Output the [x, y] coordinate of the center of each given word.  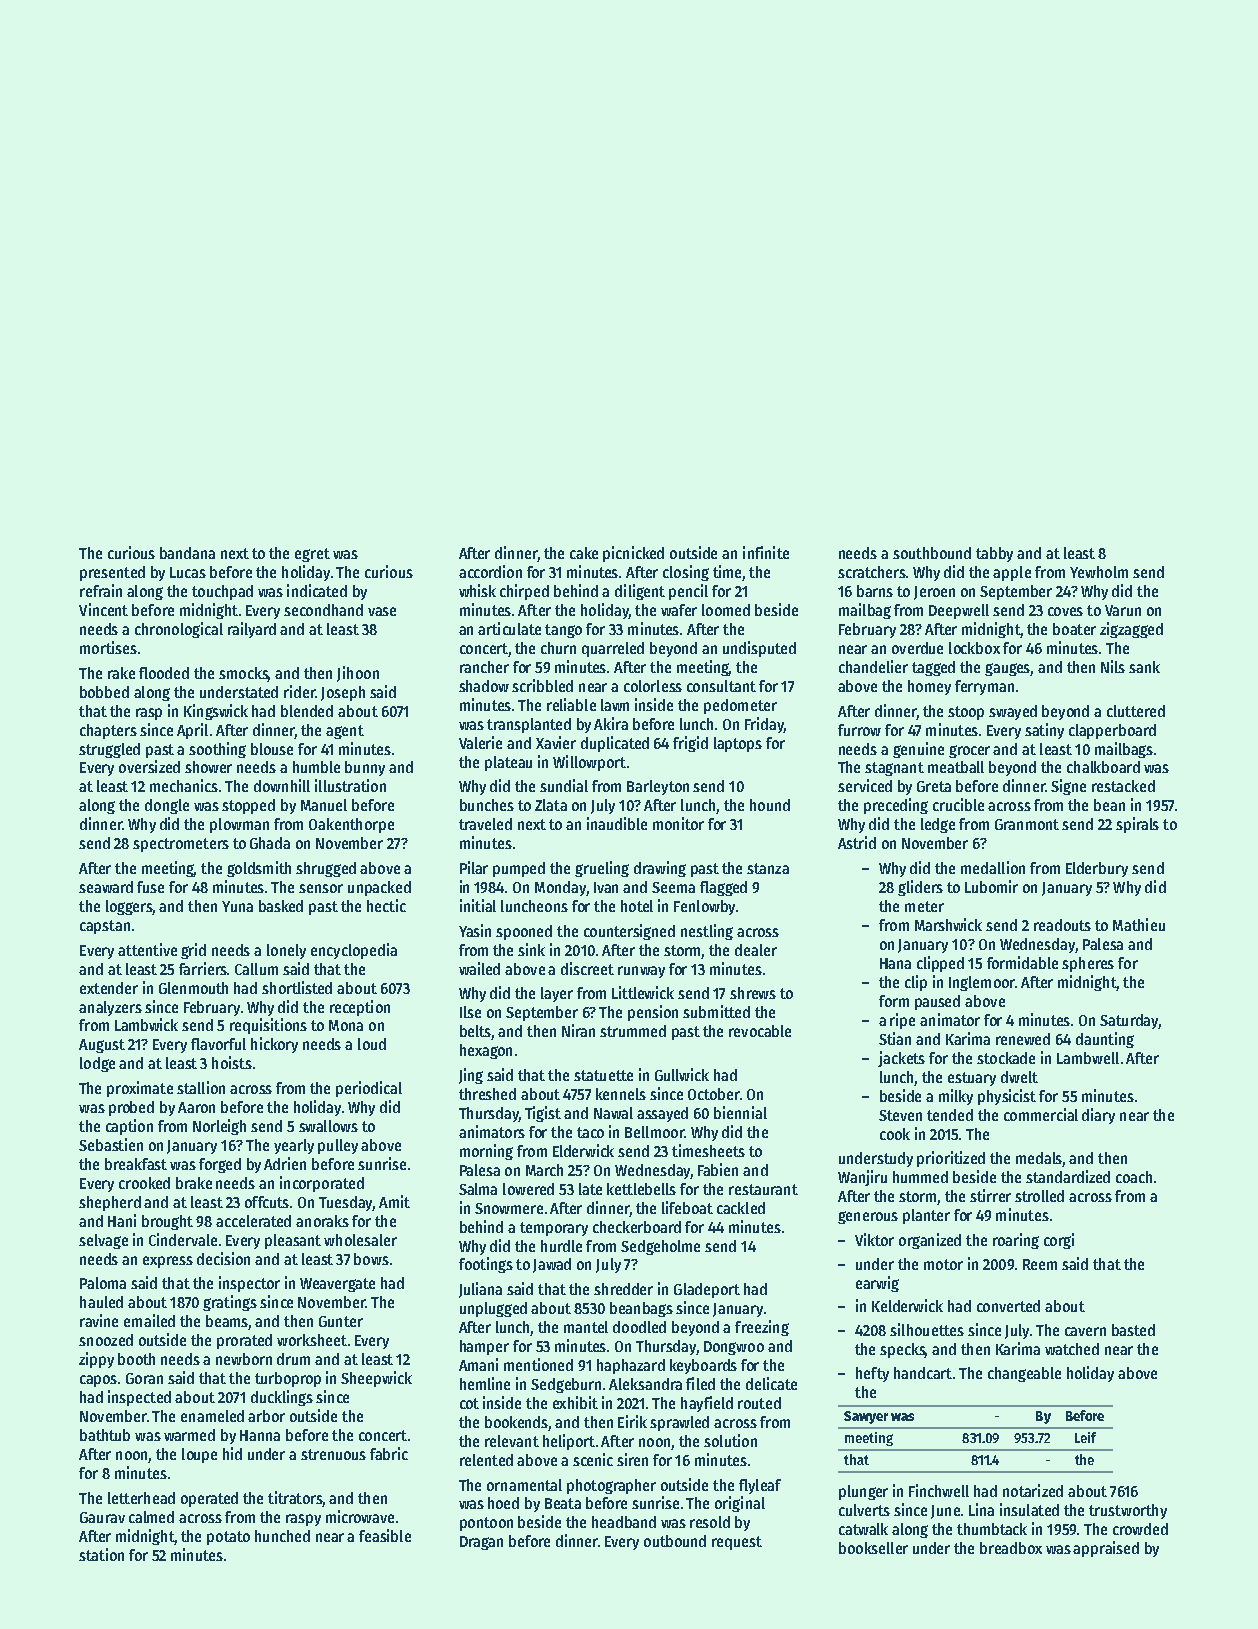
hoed [503, 1503]
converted [1008, 1306]
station [101, 1554]
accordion [490, 571]
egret [312, 555]
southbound [932, 553]
